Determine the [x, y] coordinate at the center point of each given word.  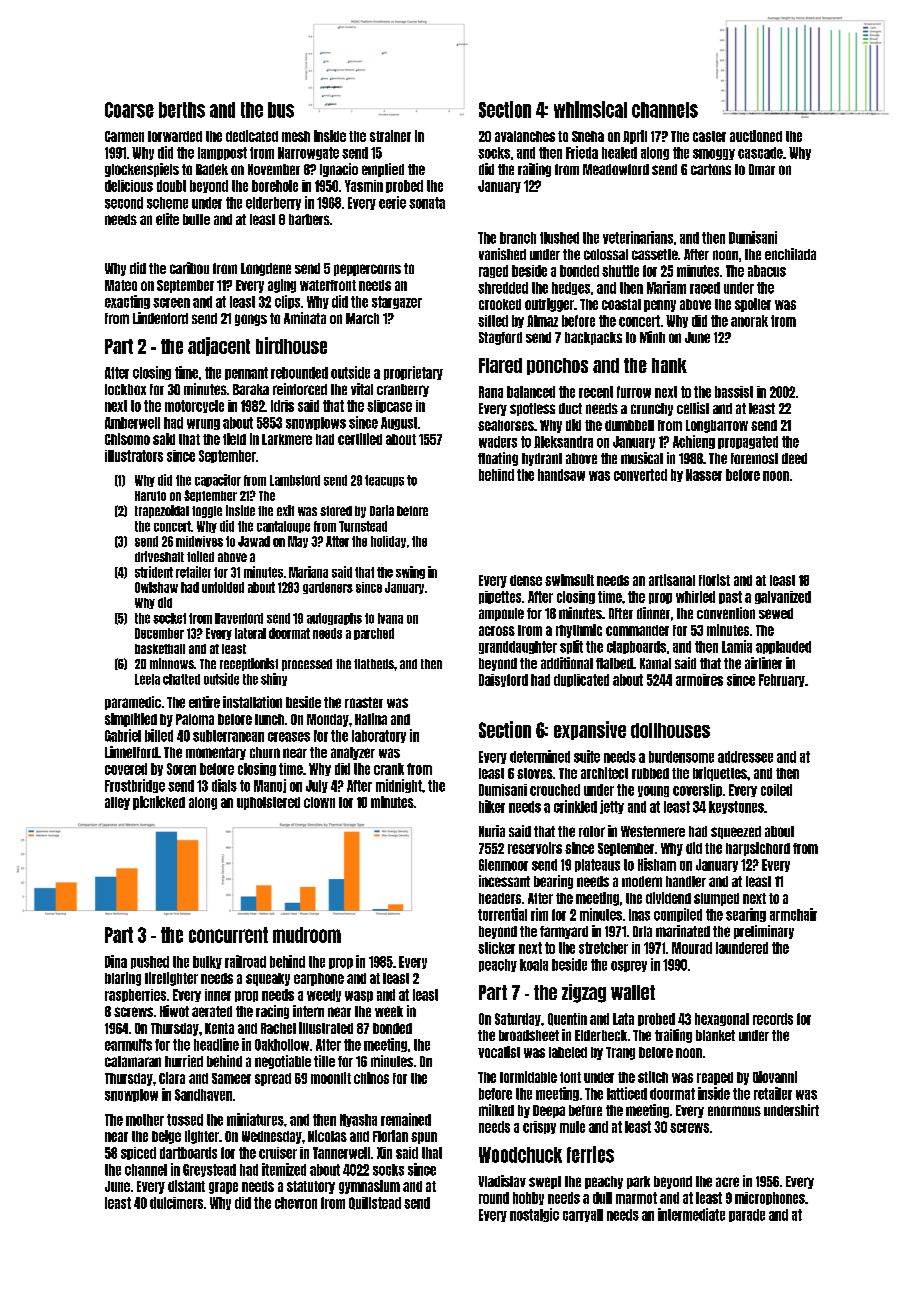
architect [604, 773]
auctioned [756, 136]
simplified [131, 720]
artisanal [672, 580]
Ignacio [339, 170]
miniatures [255, 1119]
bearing [553, 882]
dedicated [252, 136]
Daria [382, 510]
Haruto [150, 496]
